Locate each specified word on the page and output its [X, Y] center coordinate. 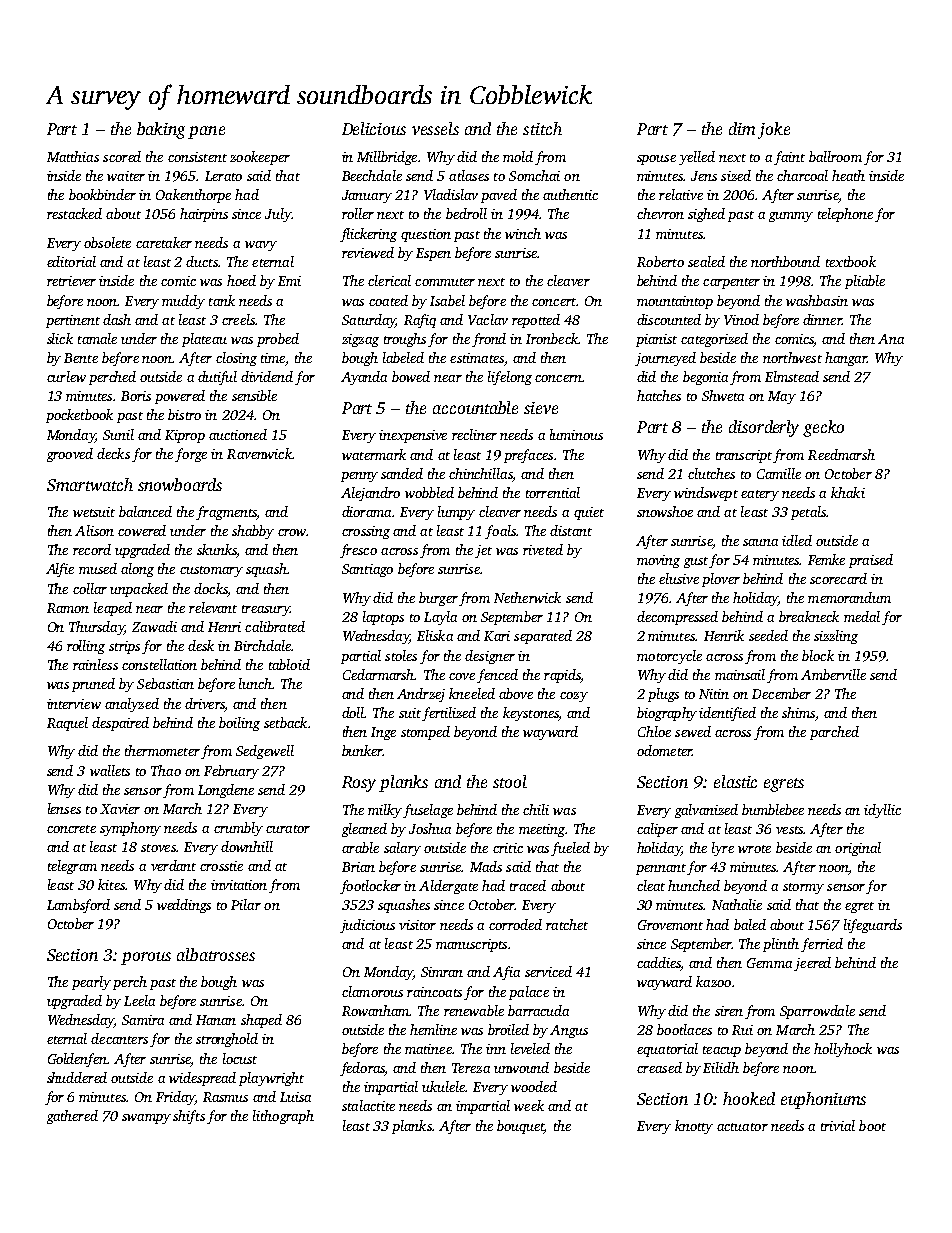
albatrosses [216, 954]
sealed [706, 261]
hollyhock [843, 1050]
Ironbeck [552, 338]
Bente [81, 358]
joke [774, 130]
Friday [175, 1098]
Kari [497, 636]
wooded [534, 1086]
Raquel [67, 724]
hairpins [204, 215]
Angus [569, 1031]
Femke [826, 559]
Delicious [374, 128]
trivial [838, 1125]
